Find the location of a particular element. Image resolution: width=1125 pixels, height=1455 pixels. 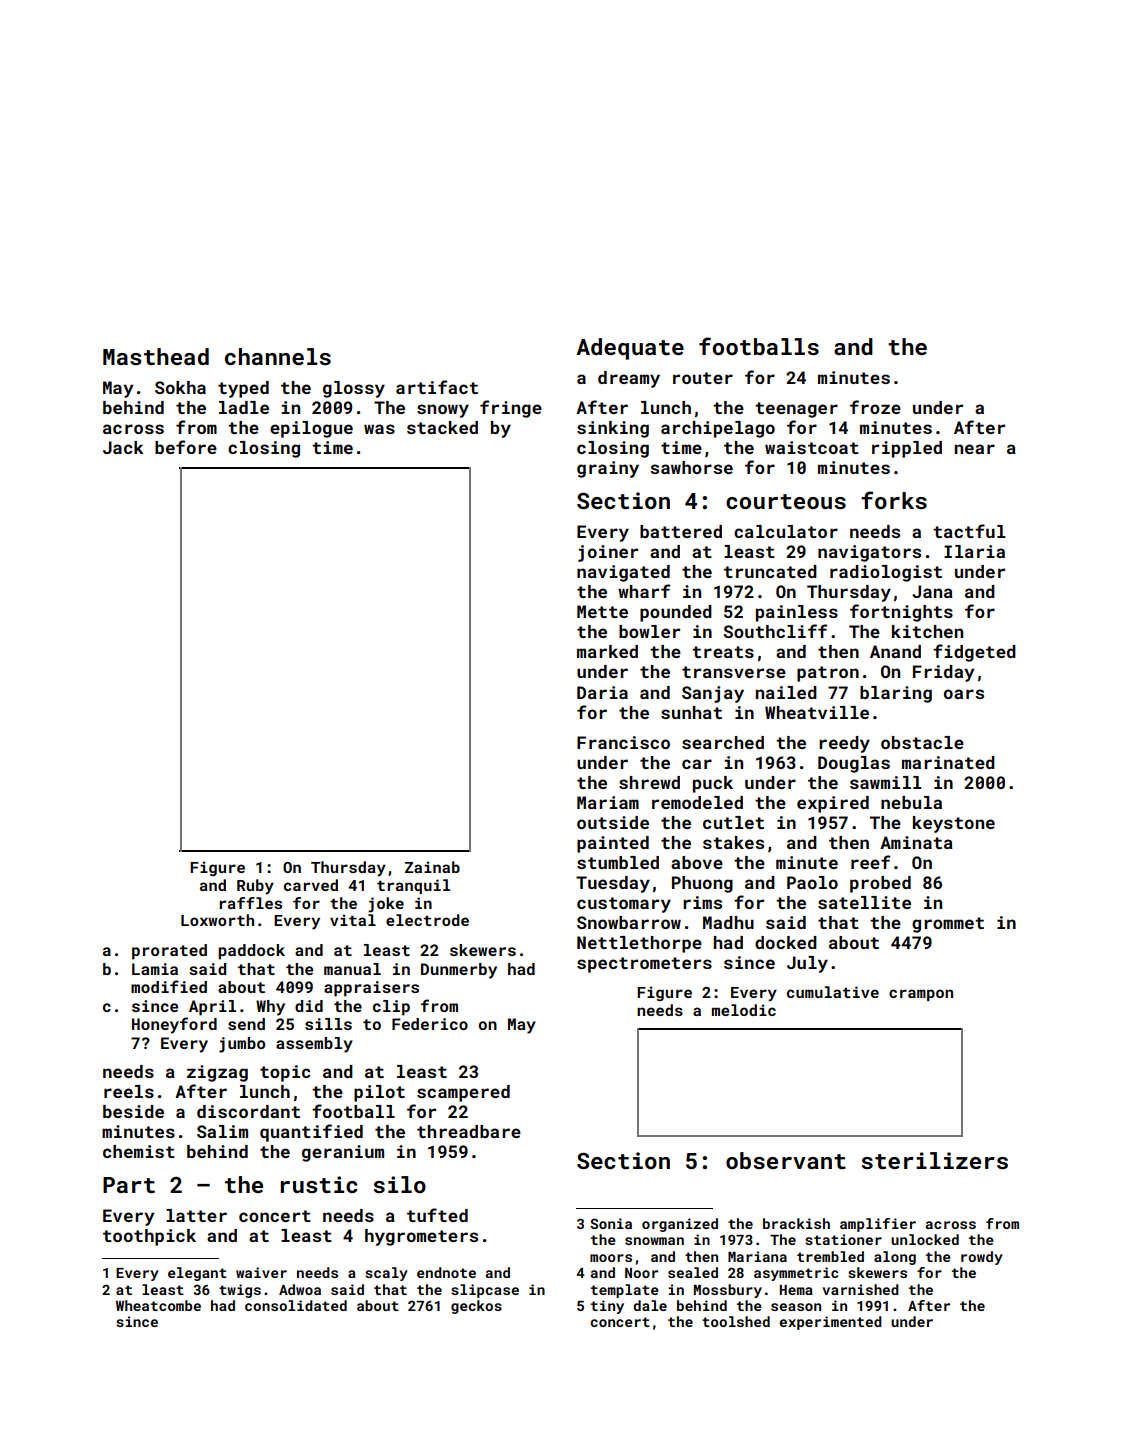

grommet is located at coordinates (948, 925).
